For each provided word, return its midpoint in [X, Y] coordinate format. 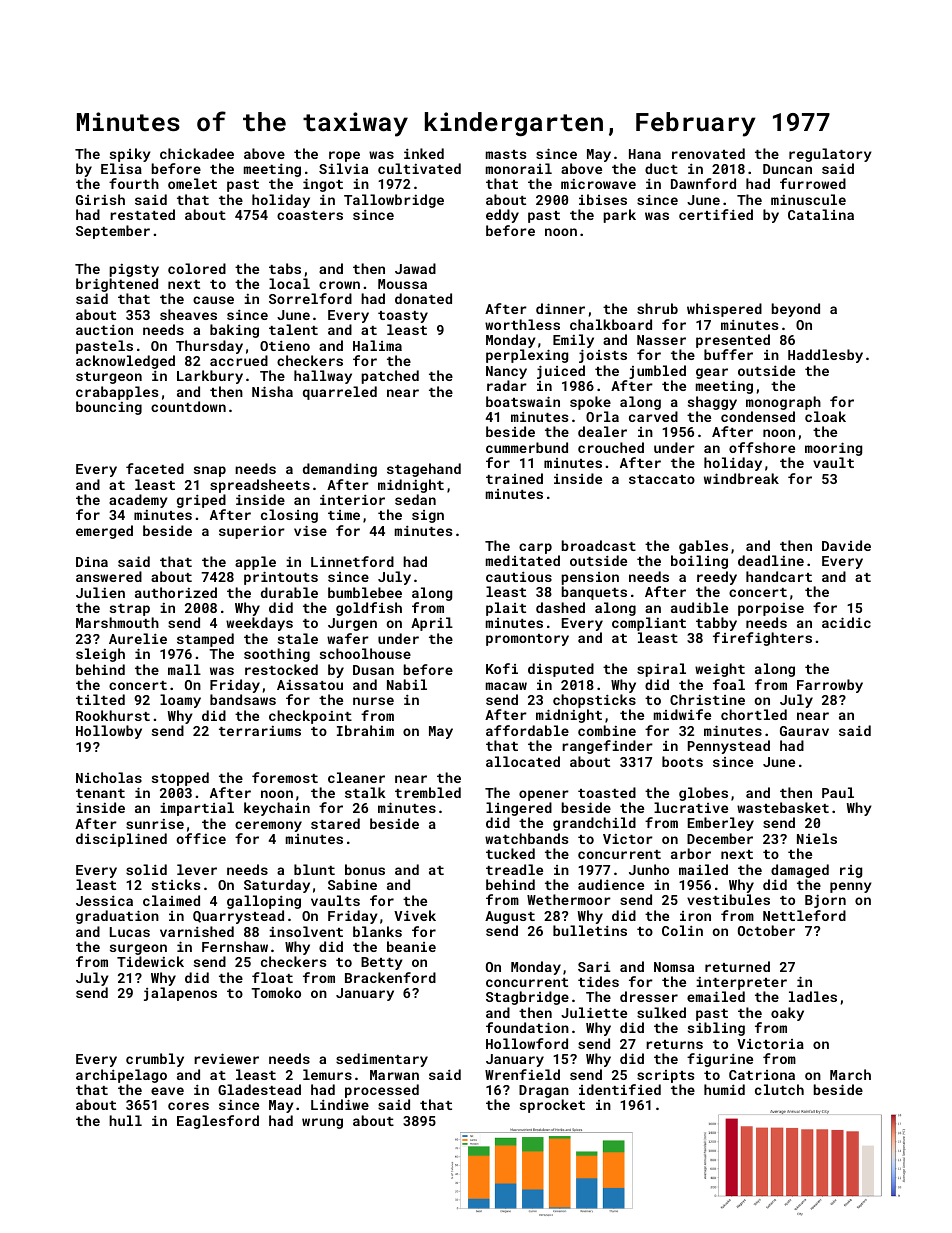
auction [104, 330]
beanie [411, 946]
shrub [657, 308]
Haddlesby [825, 356]
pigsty [134, 270]
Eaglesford [218, 1122]
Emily [573, 341]
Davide [846, 545]
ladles [813, 996]
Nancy [506, 372]
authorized [176, 592]
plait [506, 609]
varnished [197, 931]
